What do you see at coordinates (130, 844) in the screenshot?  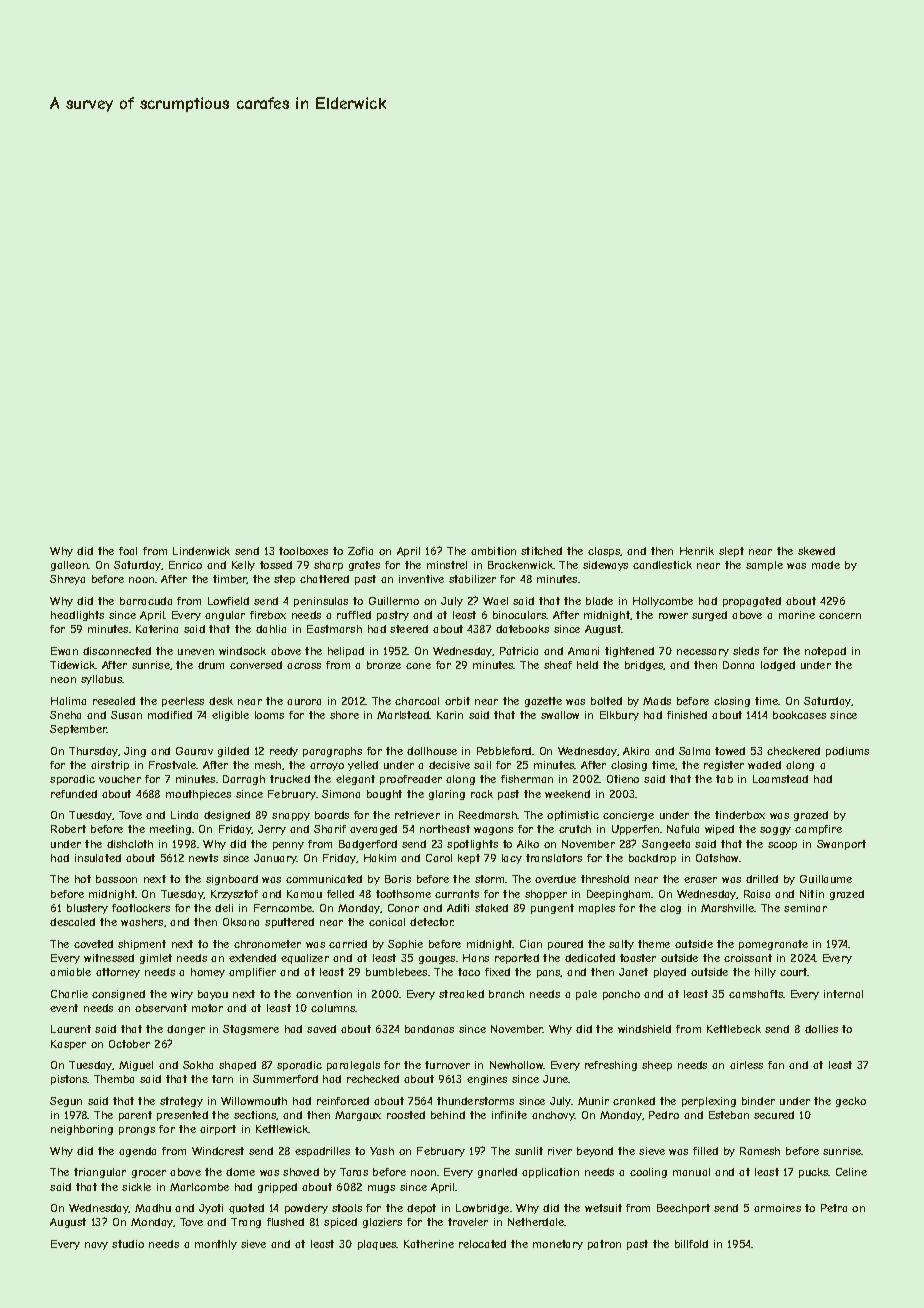 I see `dishcloth` at bounding box center [130, 844].
